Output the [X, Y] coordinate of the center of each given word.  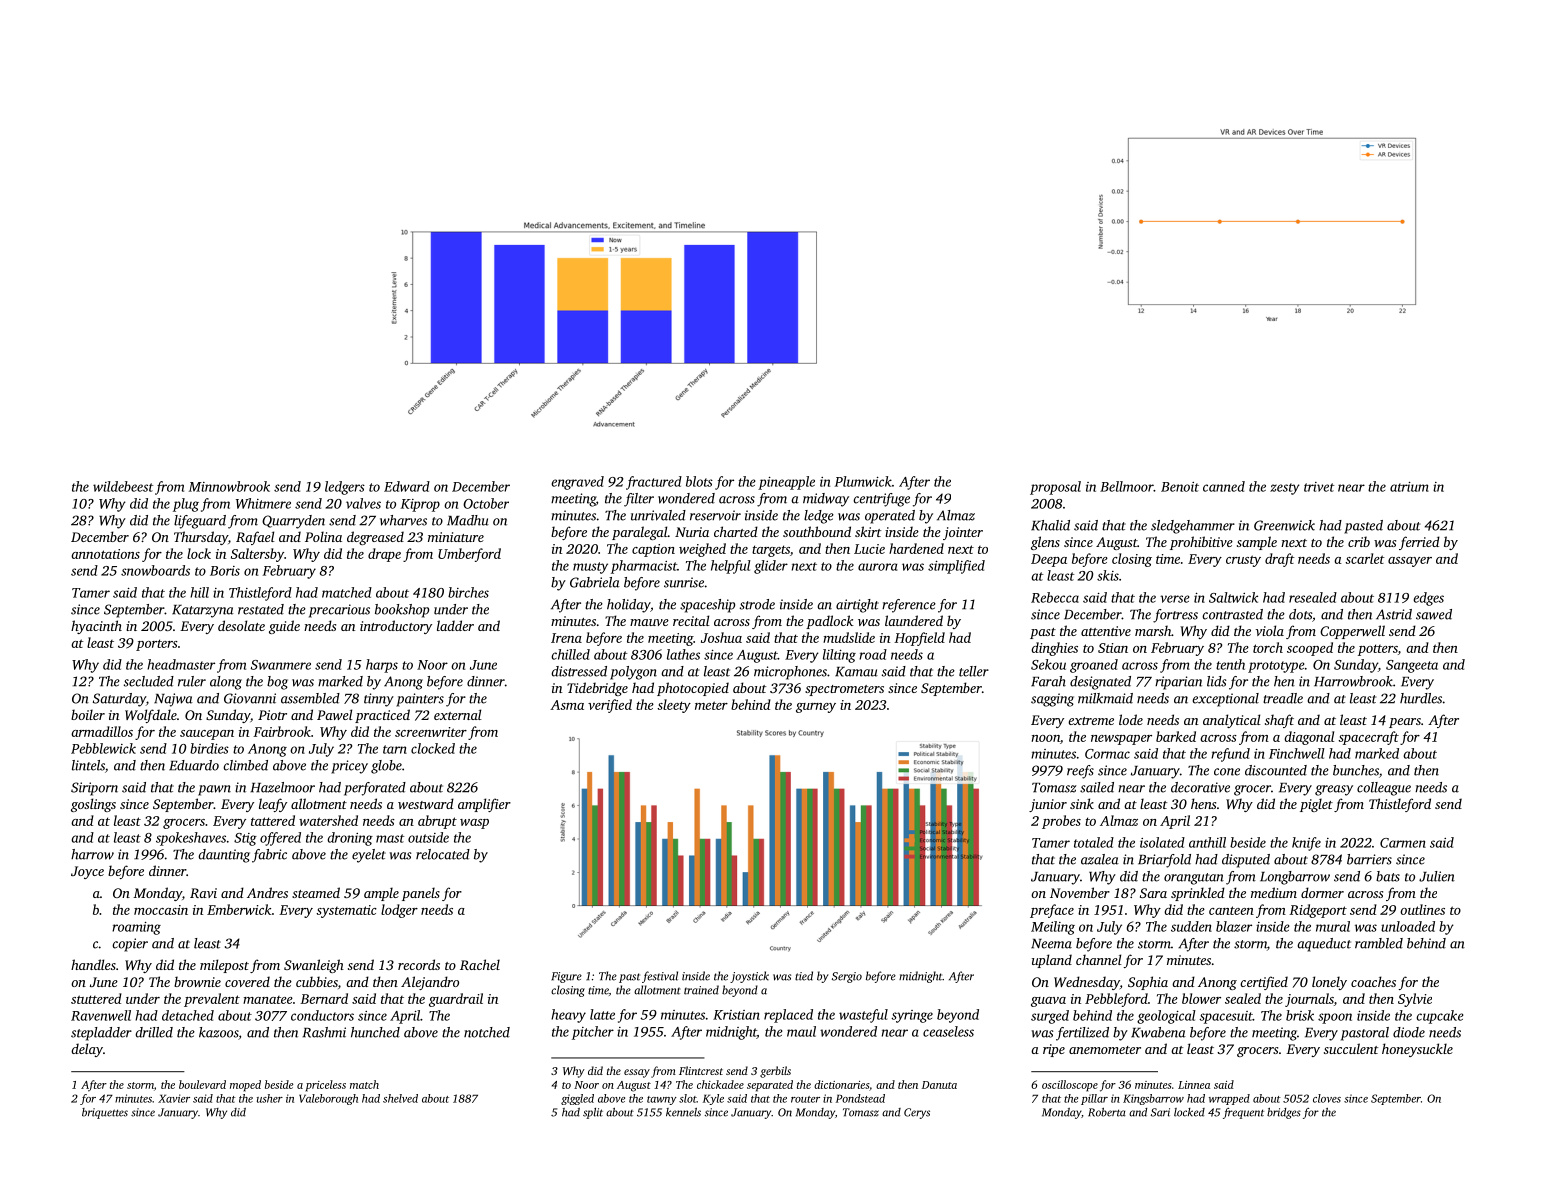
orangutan [1194, 879]
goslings [93, 805]
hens [1203, 803]
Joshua [721, 637]
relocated [443, 854]
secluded [149, 681]
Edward [407, 486]
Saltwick [1233, 597]
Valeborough [328, 1099]
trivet [1319, 487]
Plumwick [863, 481]
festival [660, 977]
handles [93, 964]
